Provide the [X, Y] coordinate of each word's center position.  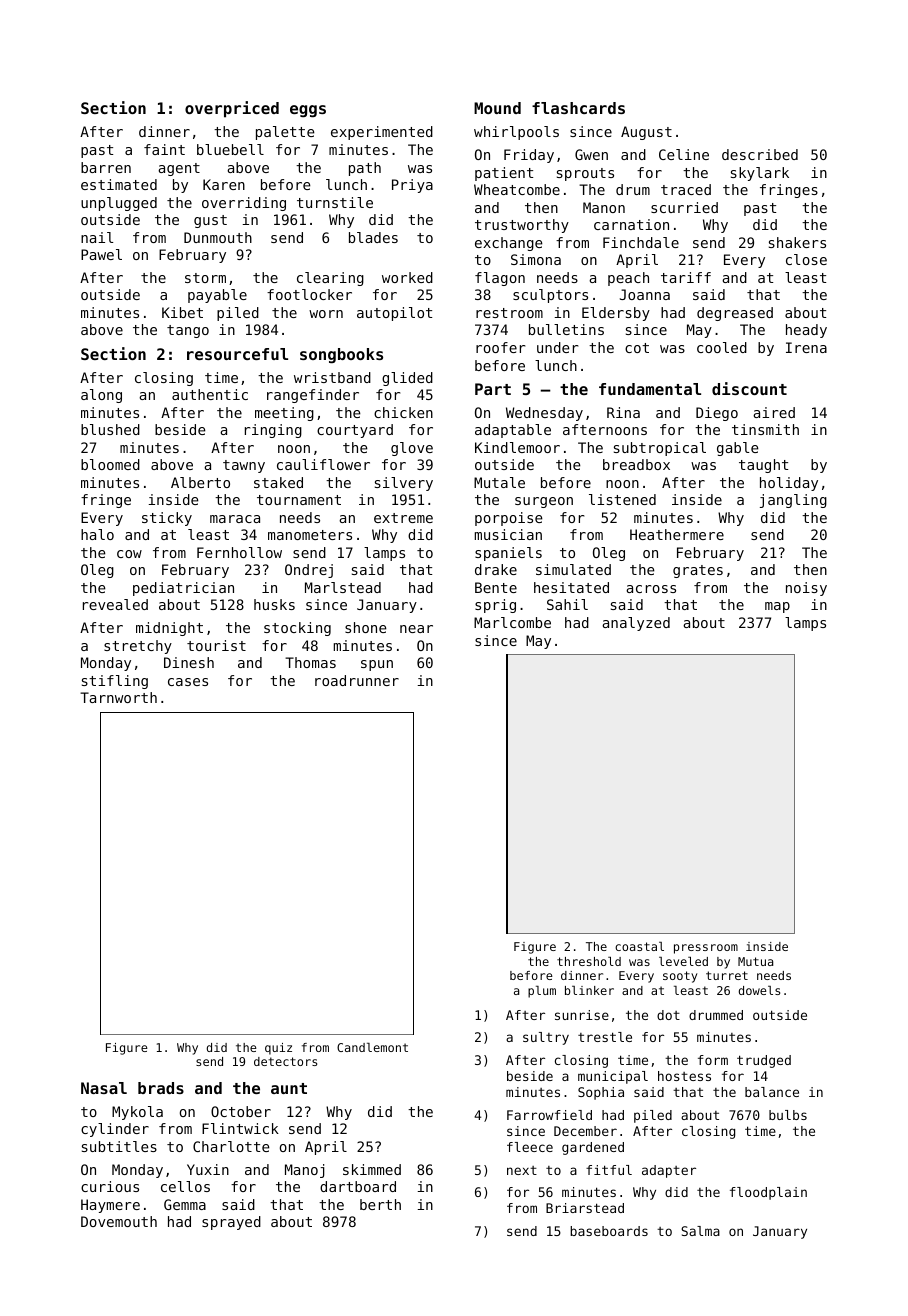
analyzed [636, 624]
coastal [639, 946]
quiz [278, 1049]
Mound [497, 108]
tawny [244, 466]
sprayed [231, 1223]
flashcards [578, 108]
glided [407, 379]
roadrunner [357, 680]
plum [542, 992]
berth [380, 1204]
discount [749, 388]
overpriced [232, 109]
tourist [216, 645]
